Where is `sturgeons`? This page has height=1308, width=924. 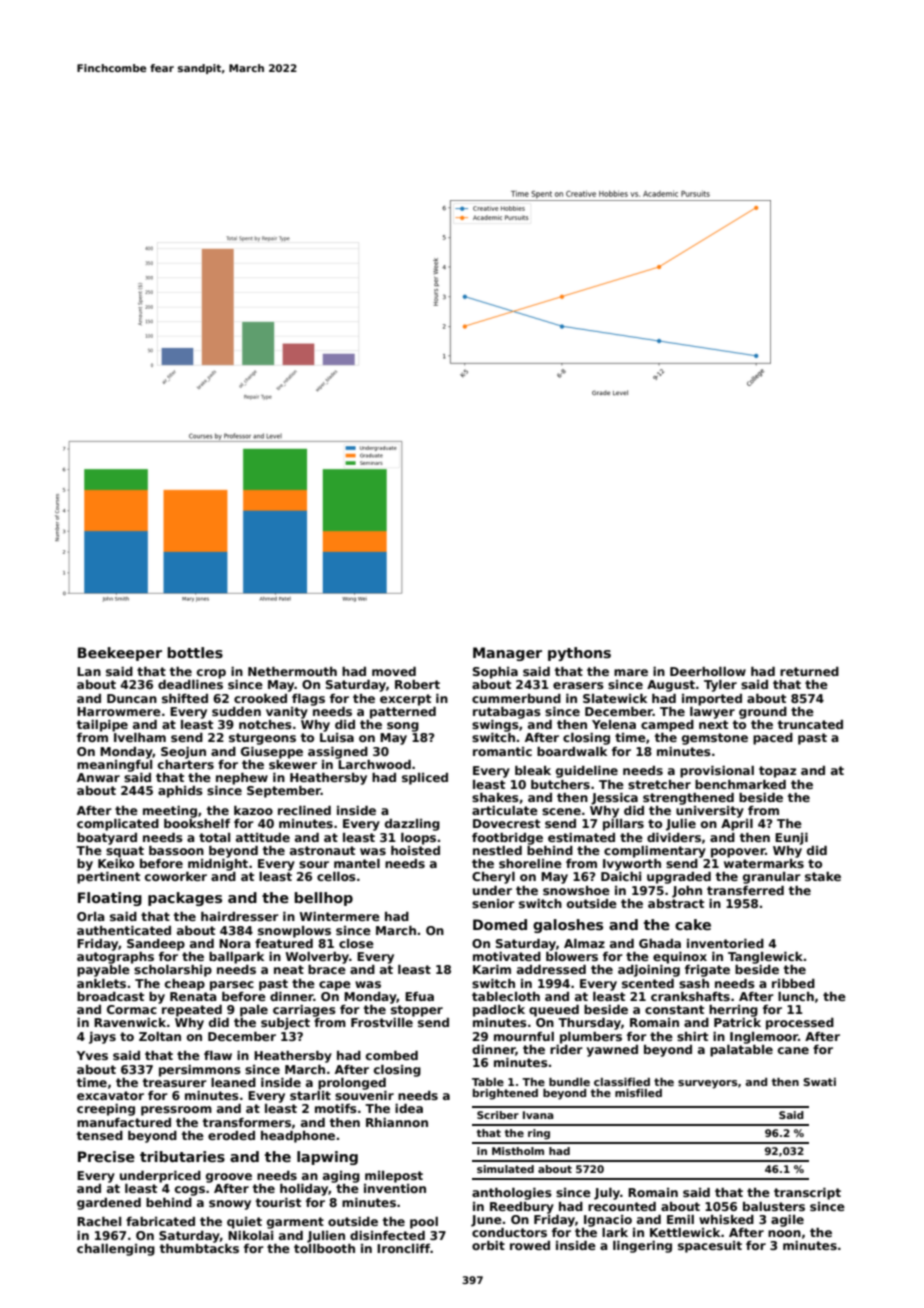 sturgeons is located at coordinates (262, 739).
